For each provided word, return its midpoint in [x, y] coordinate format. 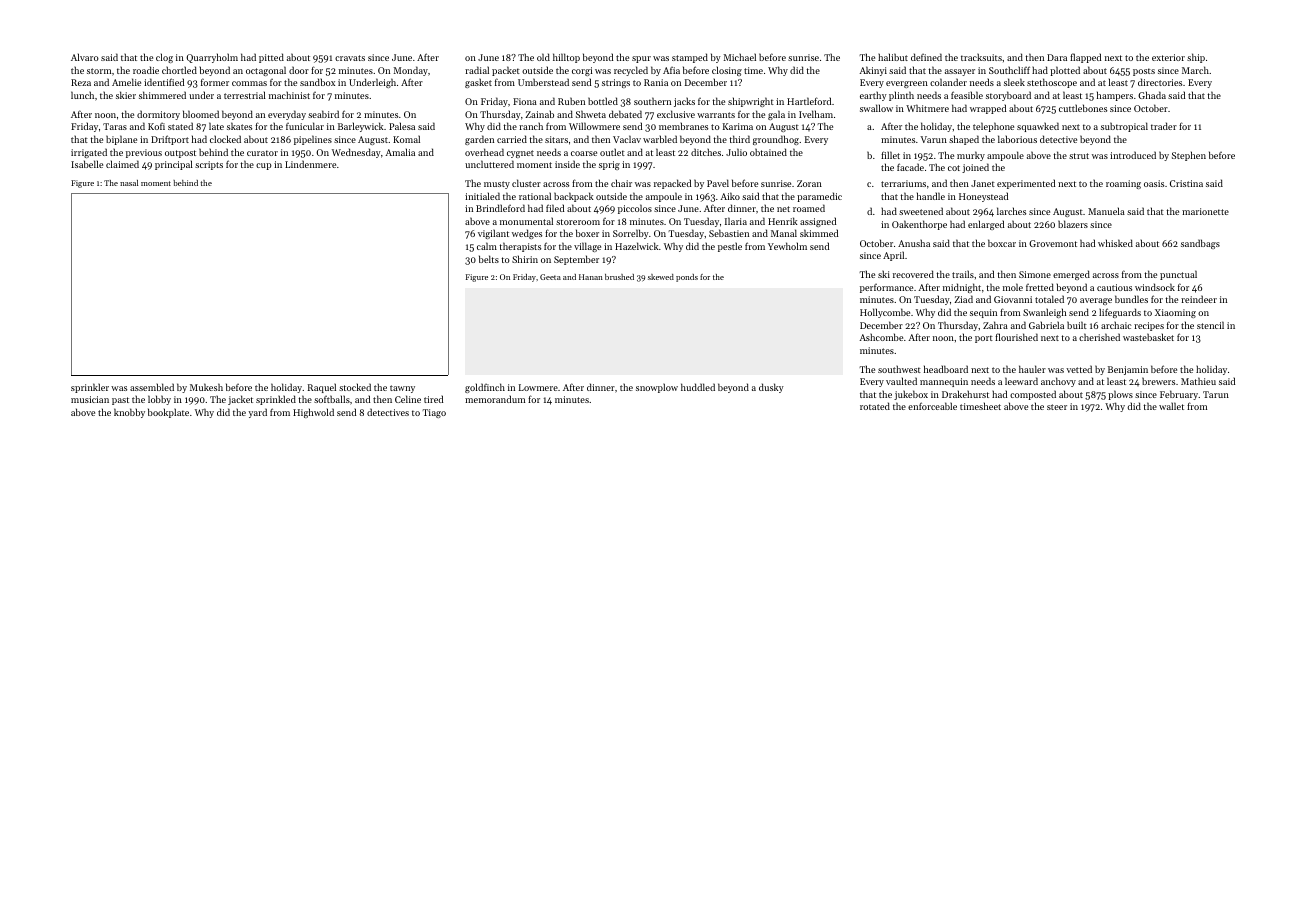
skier [126, 95]
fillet [890, 155]
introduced [1133, 155]
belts [489, 259]
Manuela [1106, 211]
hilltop [566, 58]
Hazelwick [636, 246]
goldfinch [485, 388]
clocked [225, 139]
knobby [129, 413]
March [1195, 70]
